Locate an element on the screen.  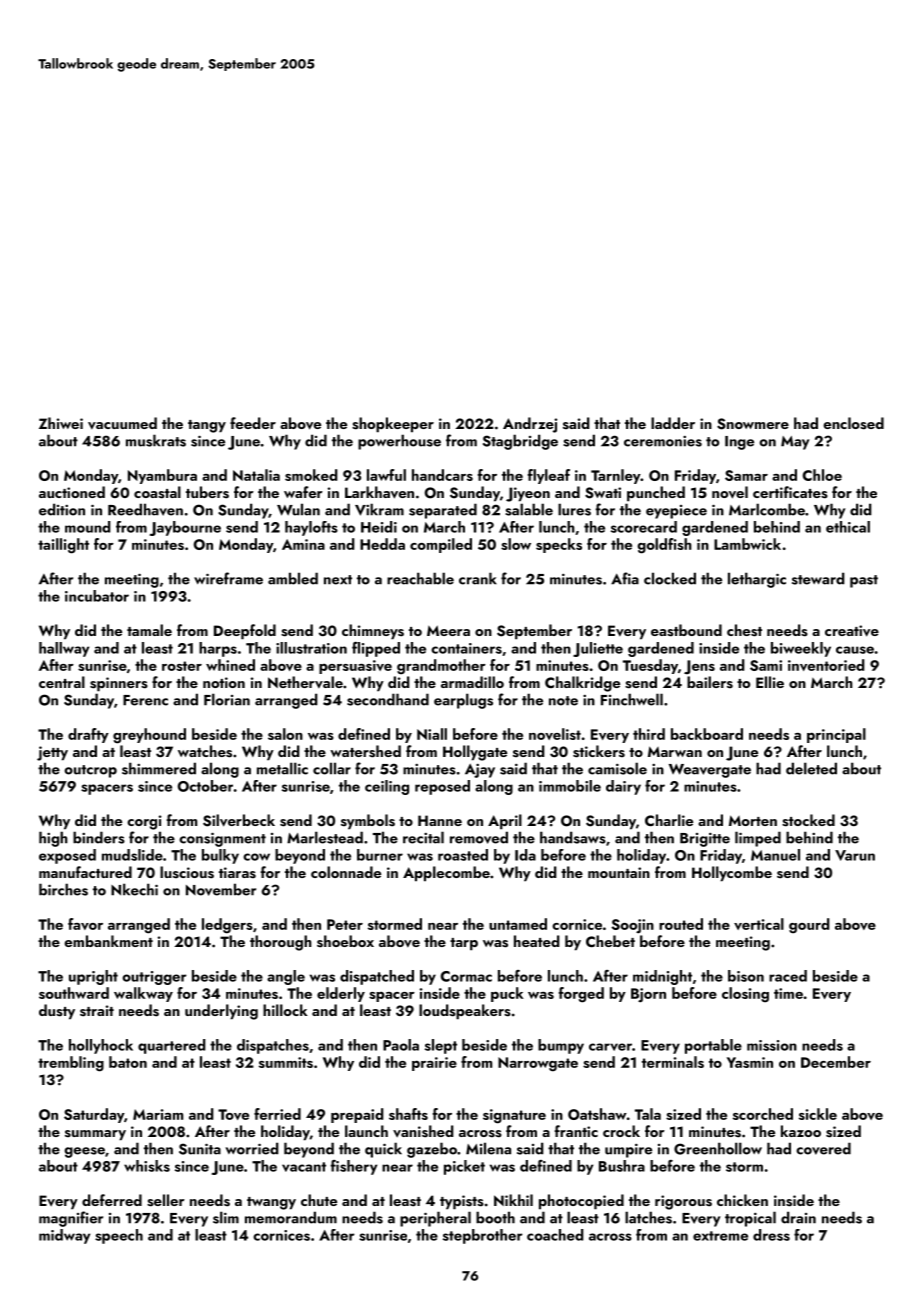
note is located at coordinates (563, 701).
